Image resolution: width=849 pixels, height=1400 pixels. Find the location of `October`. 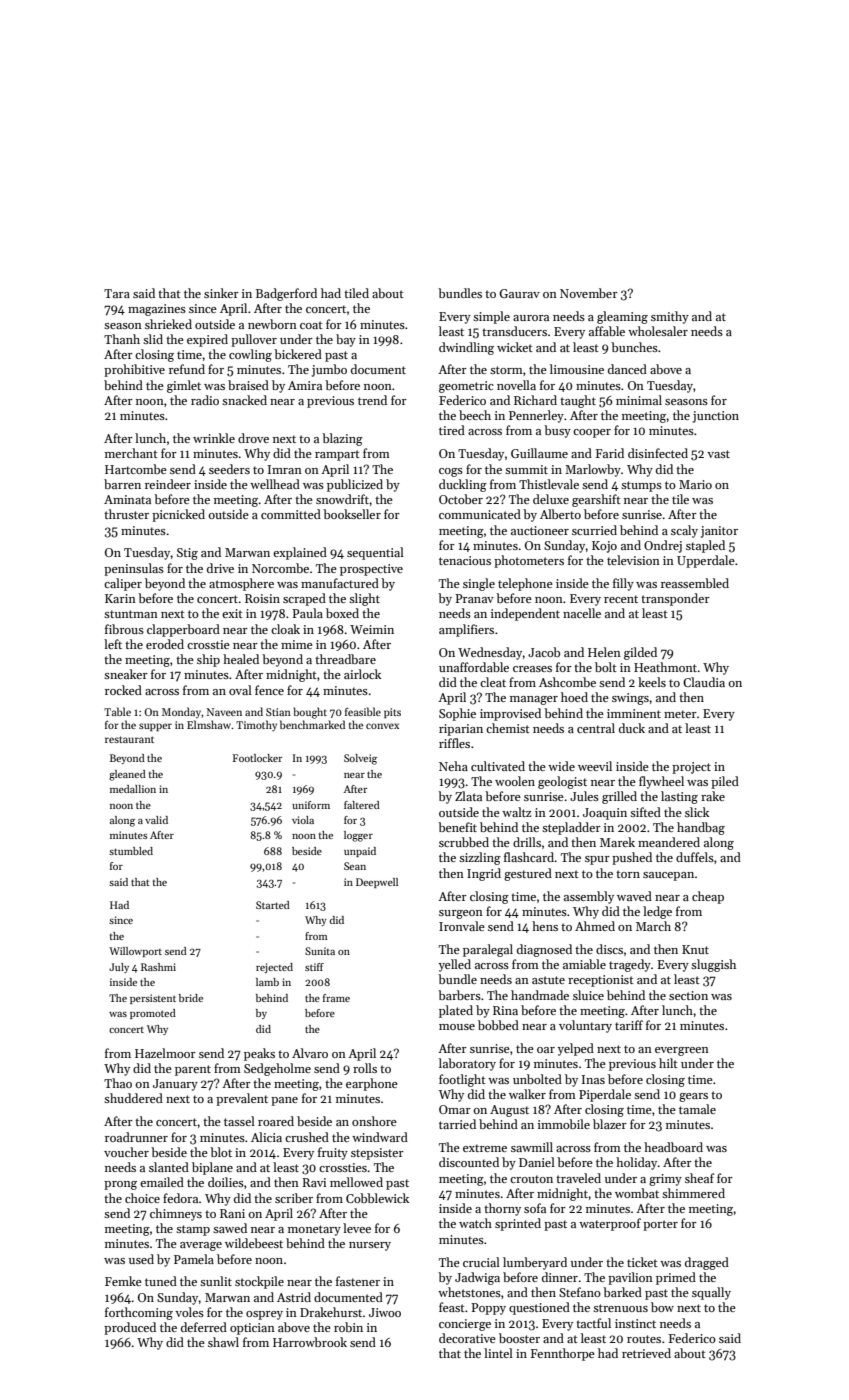

October is located at coordinates (461, 499).
